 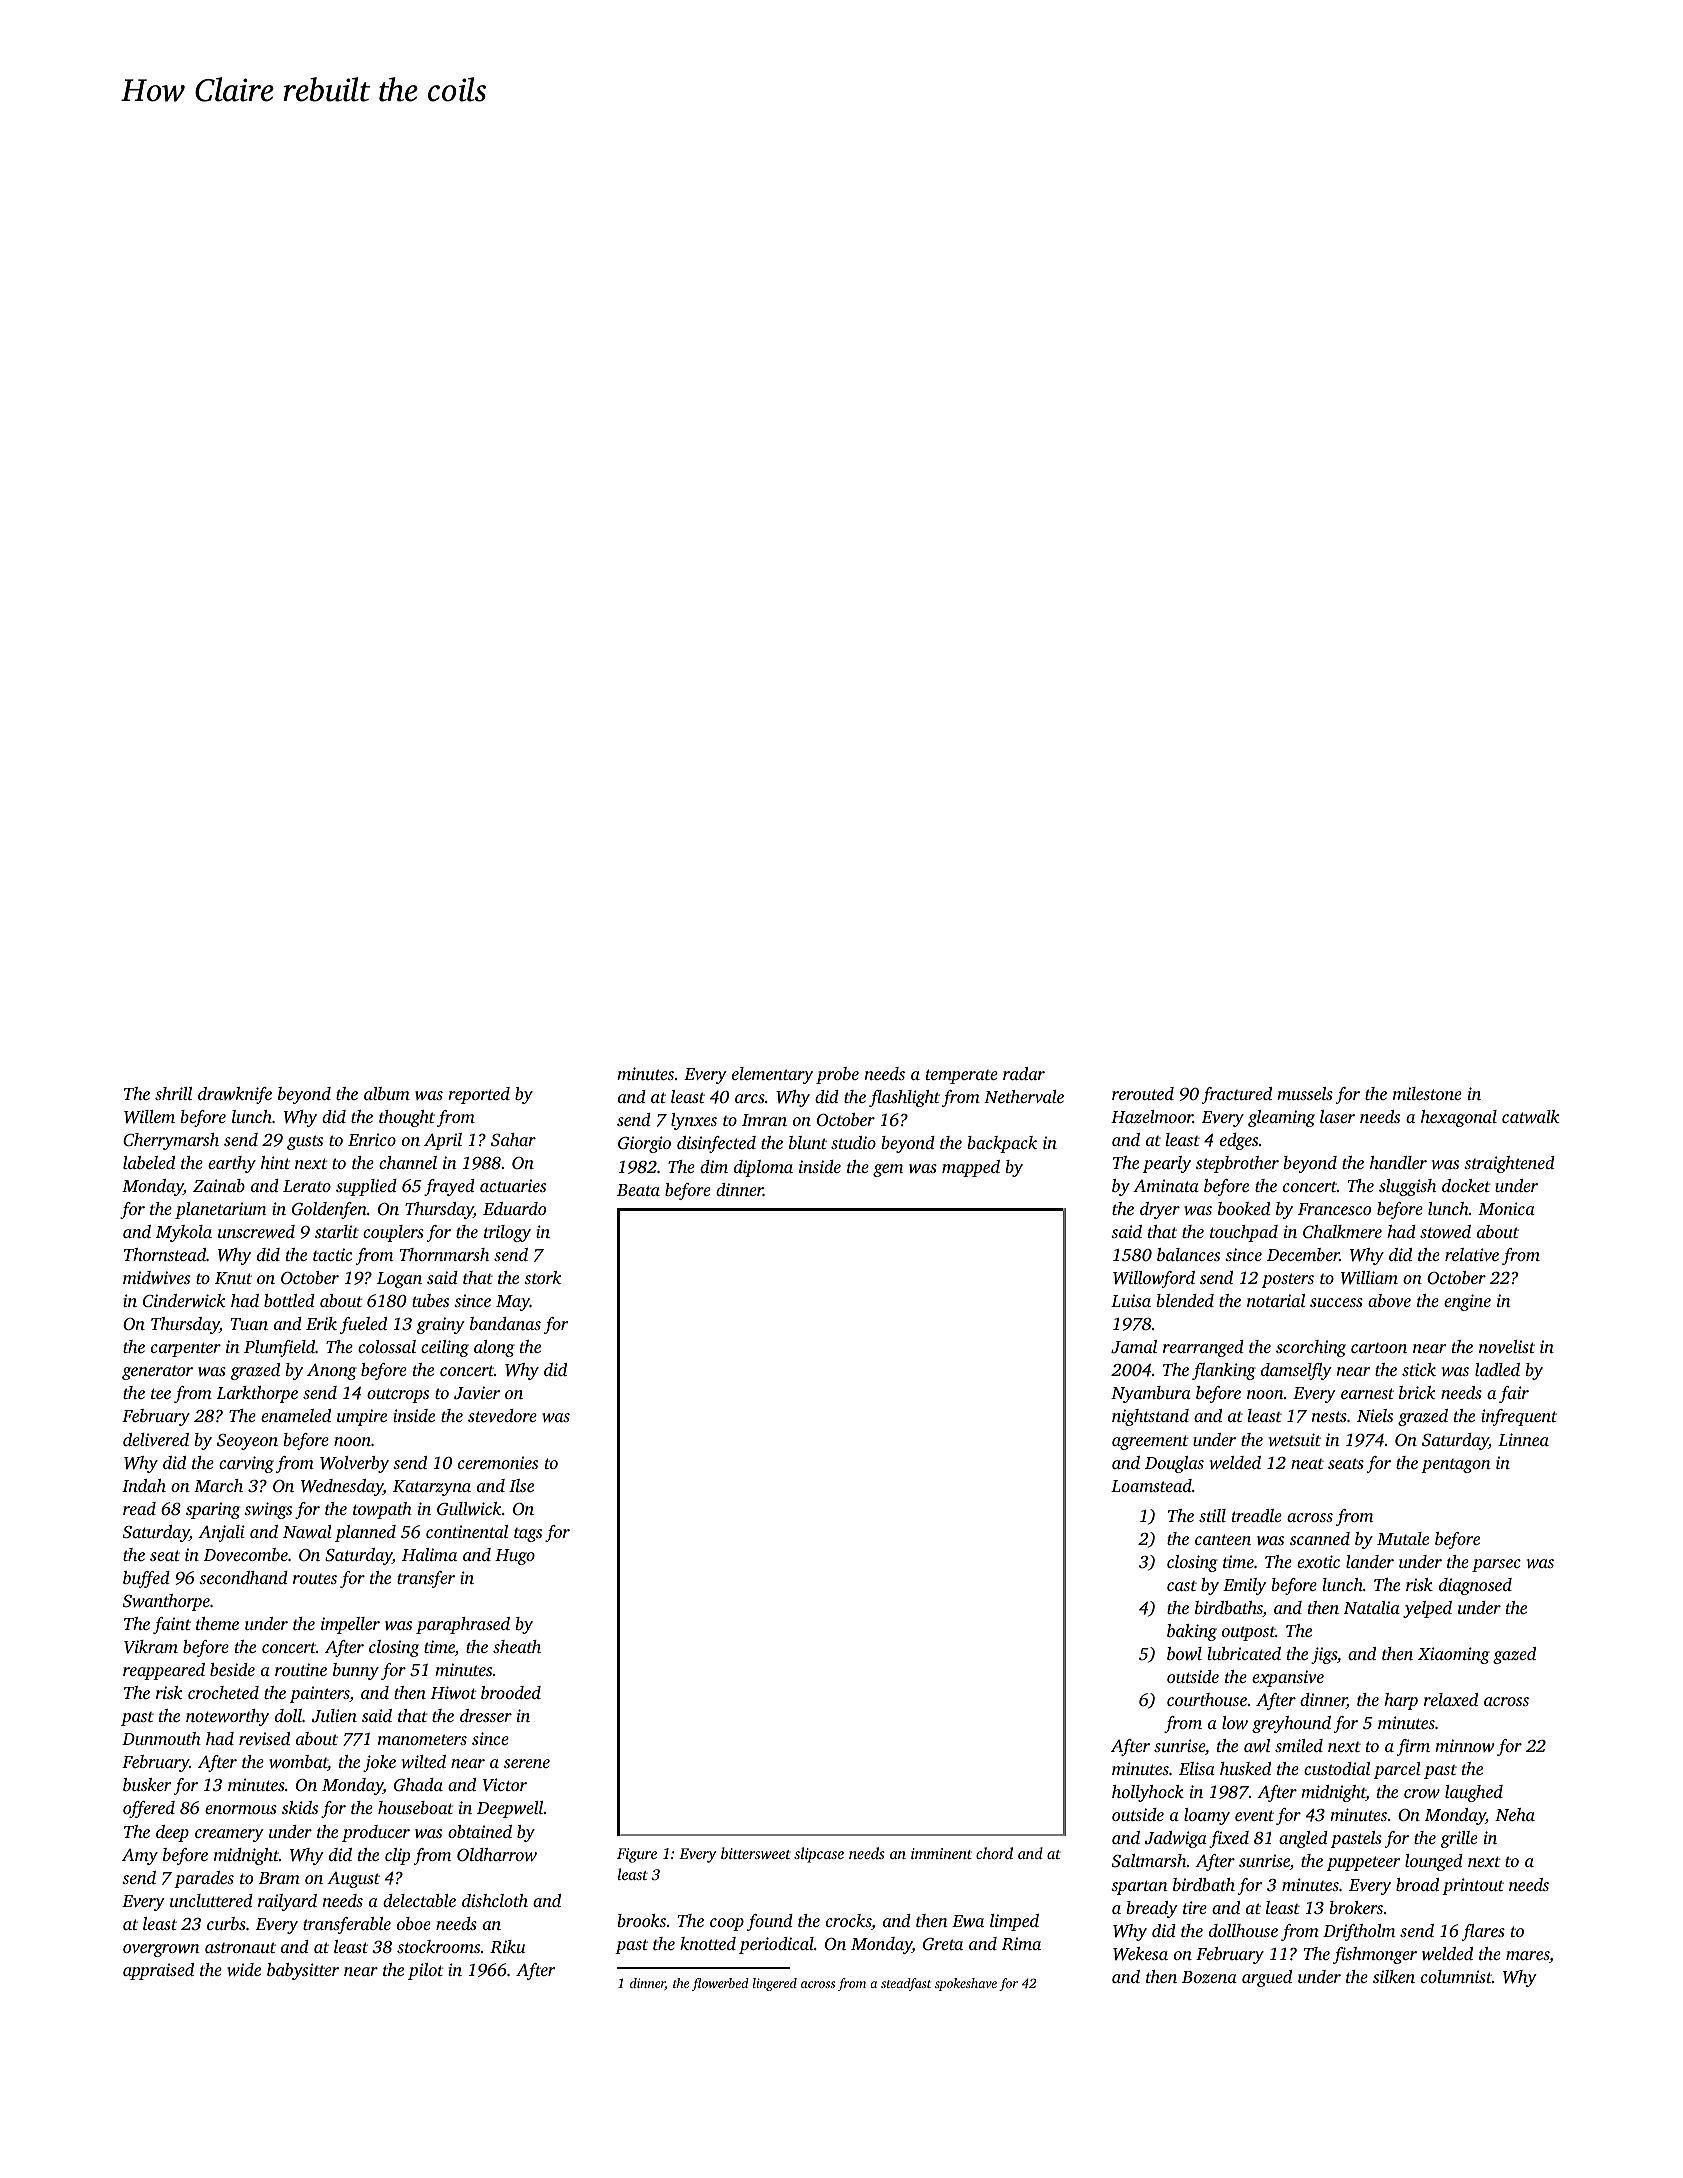 What do you see at coordinates (146, 1579) in the screenshot?
I see `buffed` at bounding box center [146, 1579].
